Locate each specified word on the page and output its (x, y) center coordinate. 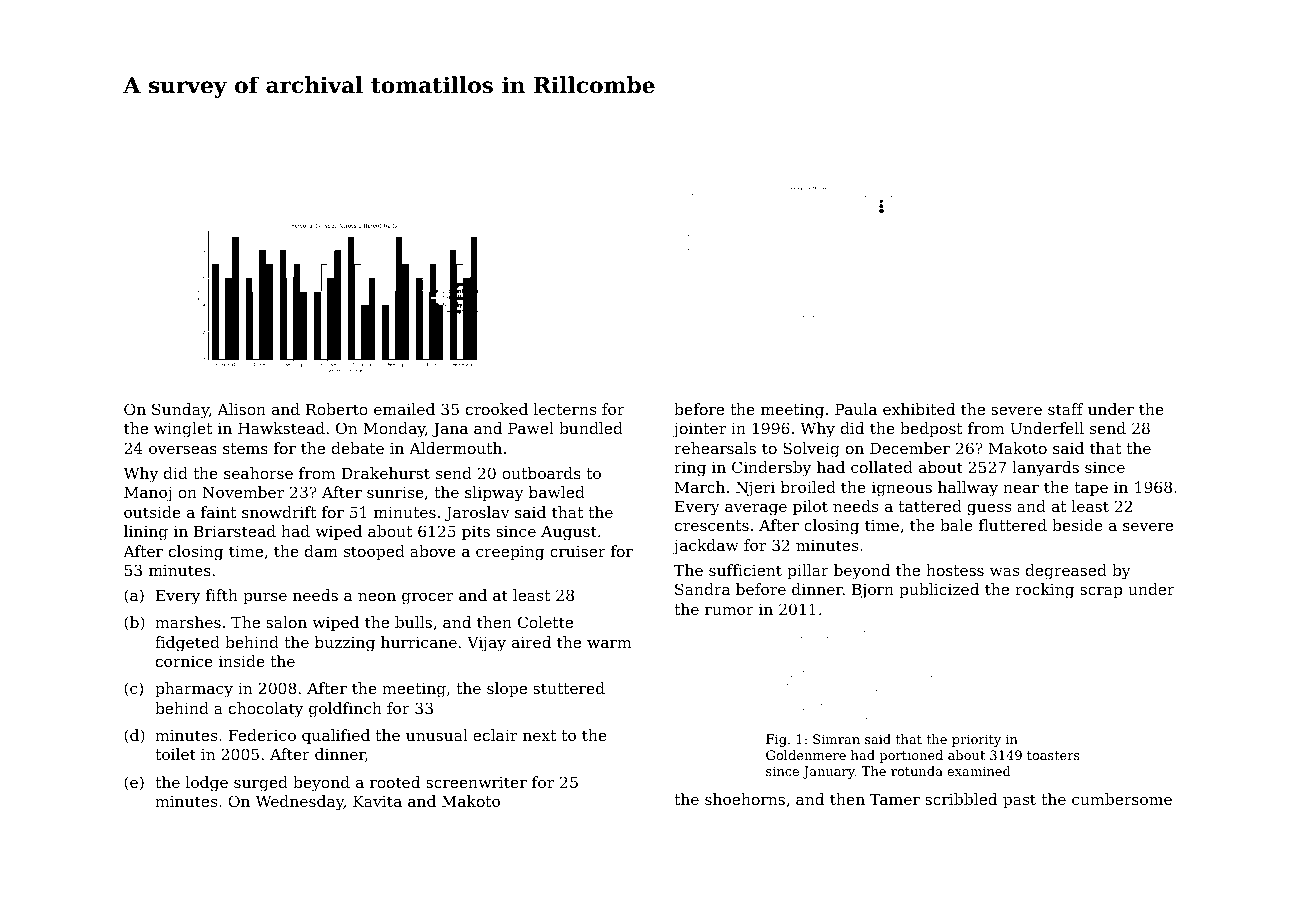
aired (531, 642)
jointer (699, 430)
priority (976, 740)
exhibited (919, 409)
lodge (207, 784)
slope (507, 689)
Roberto (337, 409)
